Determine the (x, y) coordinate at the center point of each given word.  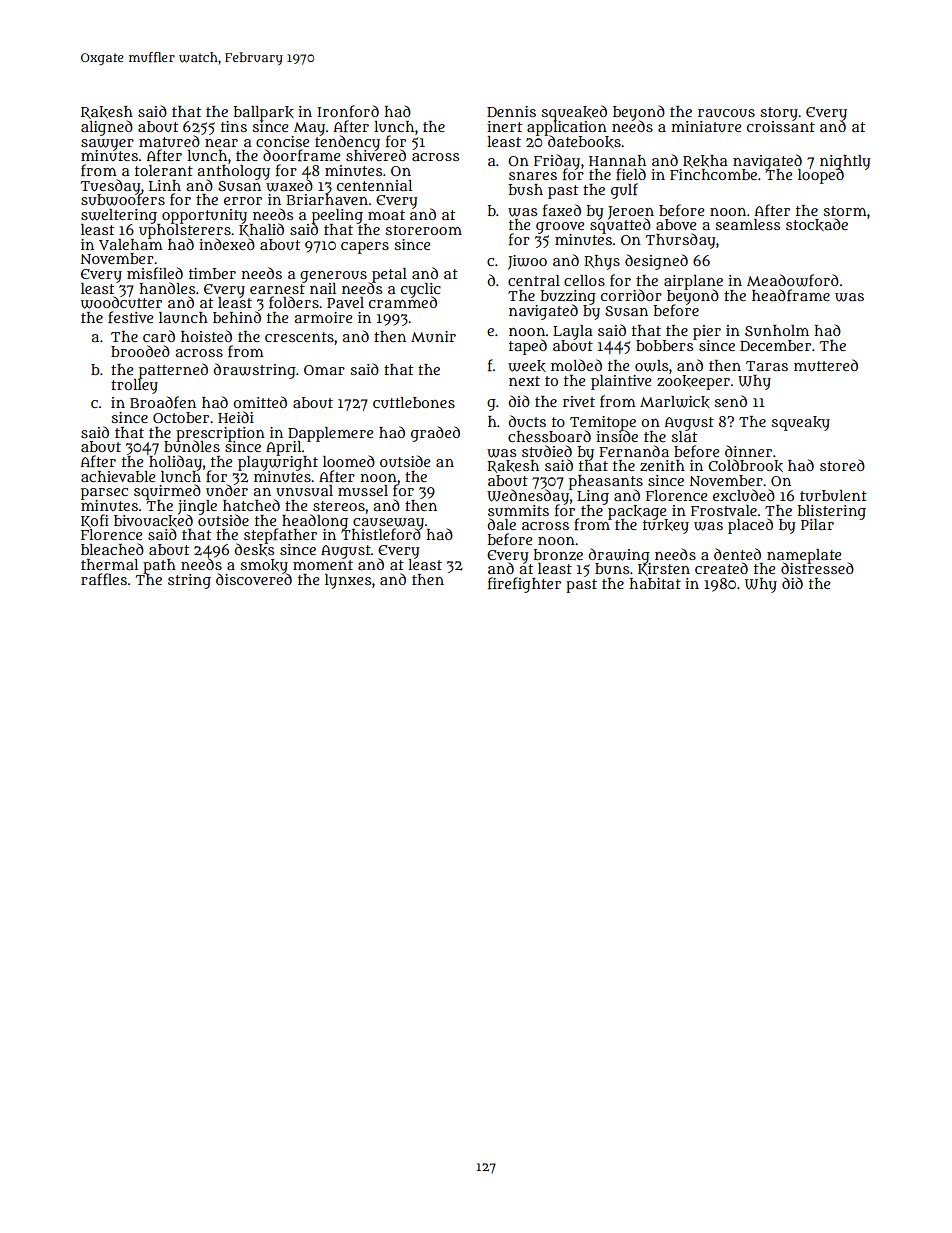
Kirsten (664, 569)
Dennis (511, 111)
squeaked (574, 113)
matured (169, 141)
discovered (254, 579)
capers (365, 248)
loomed (349, 461)
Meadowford (793, 280)
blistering (832, 512)
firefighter (524, 585)
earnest (277, 289)
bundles (192, 446)
